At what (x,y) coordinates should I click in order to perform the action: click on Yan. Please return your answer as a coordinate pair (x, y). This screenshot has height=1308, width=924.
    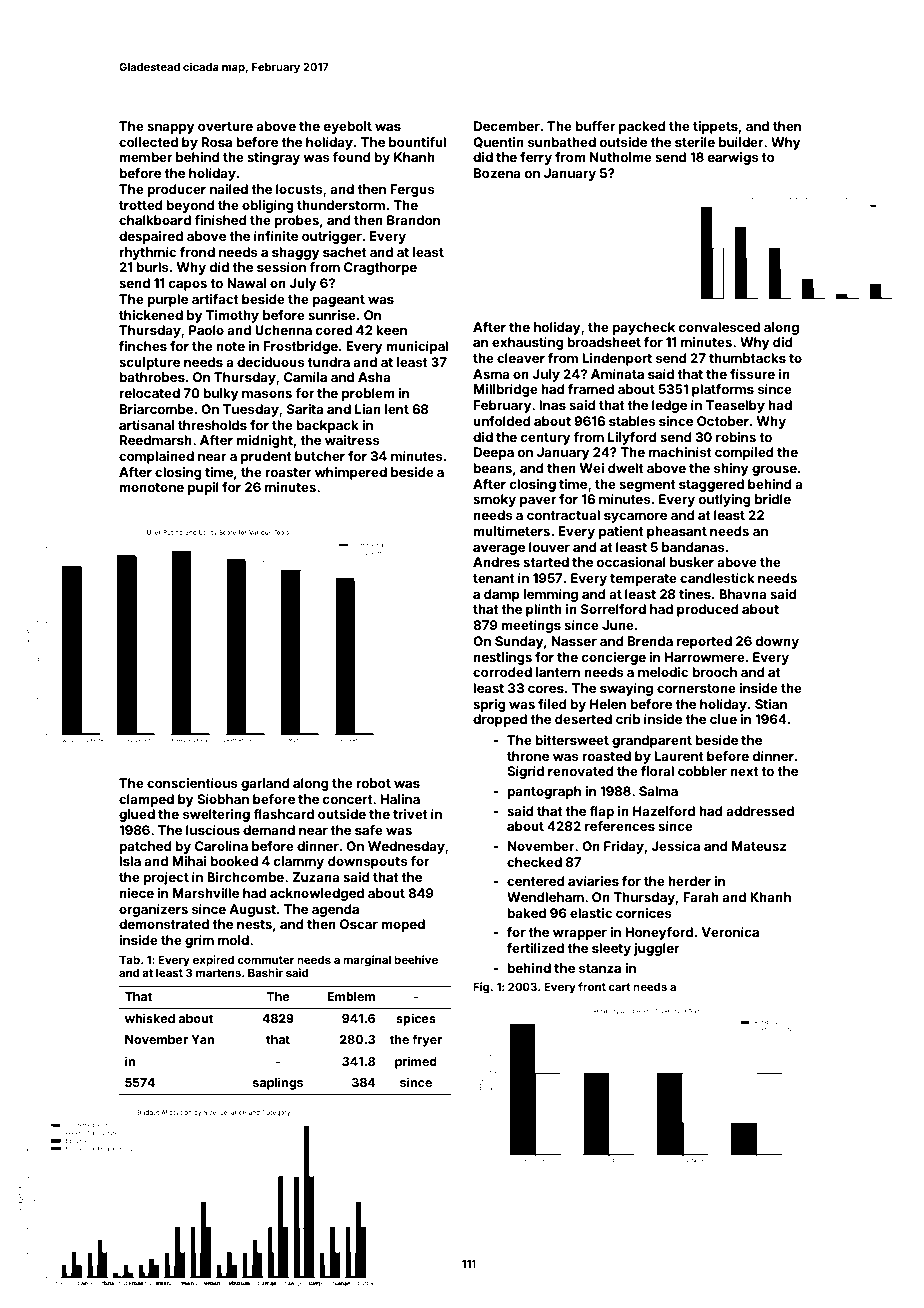
    Looking at the image, I should click on (202, 1039).
